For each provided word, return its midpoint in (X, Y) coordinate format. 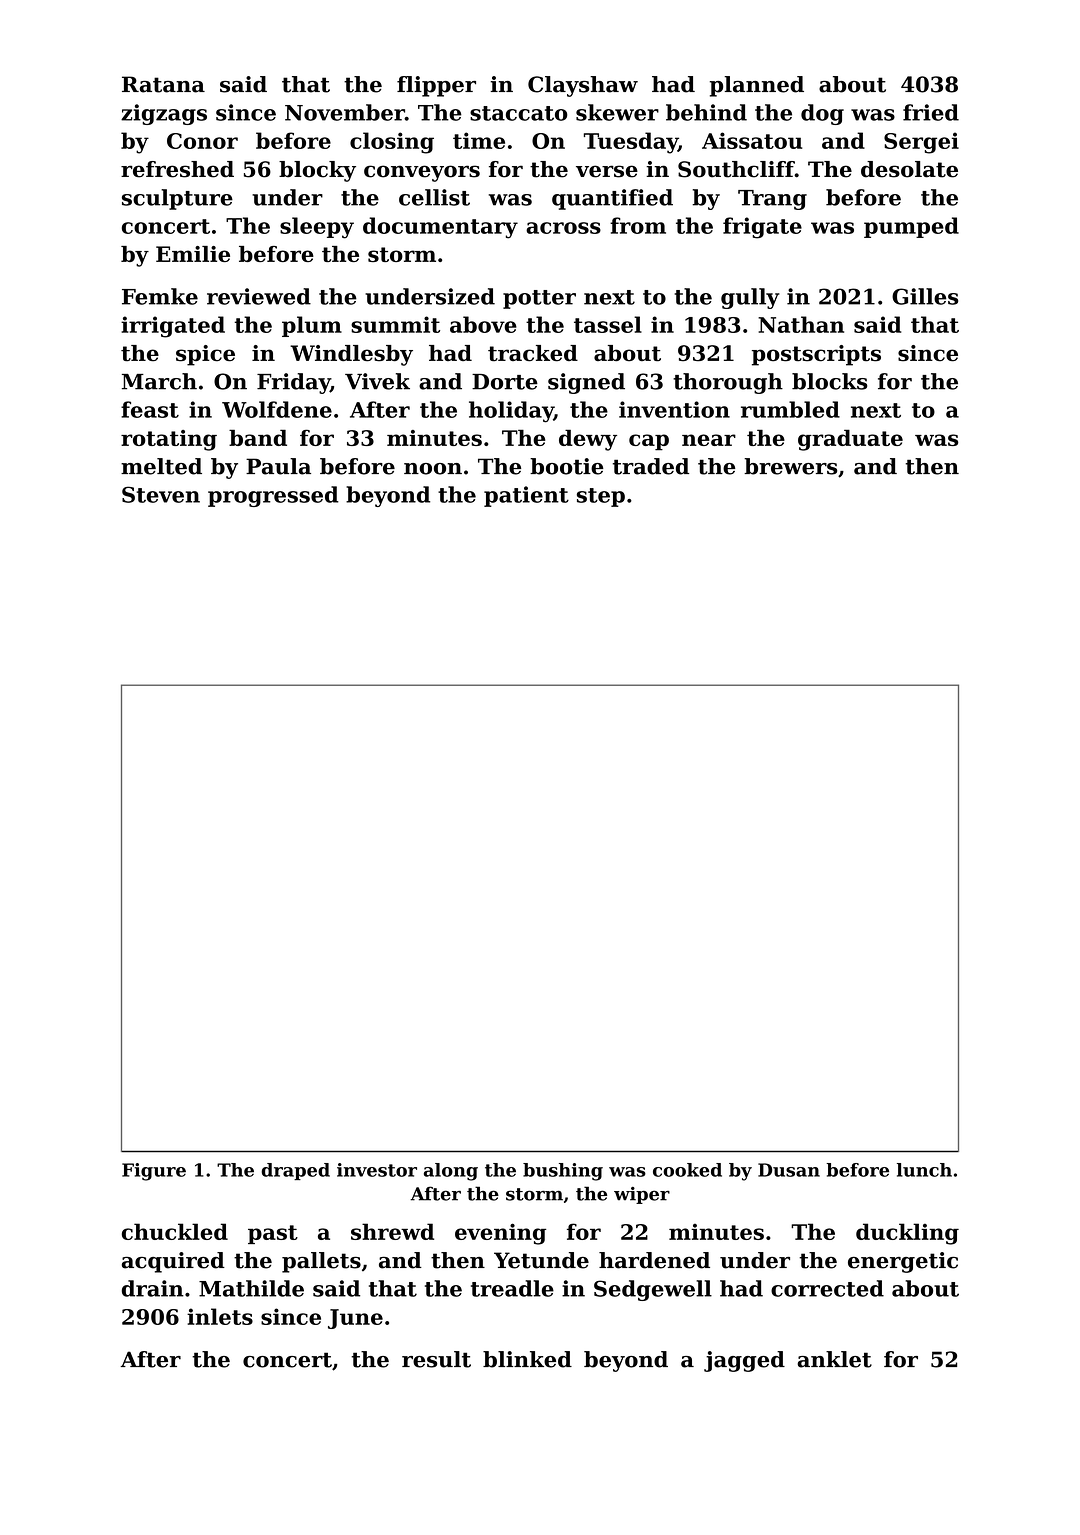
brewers (790, 466)
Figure (154, 1172)
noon (433, 469)
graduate (850, 440)
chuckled (175, 1231)
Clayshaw (583, 86)
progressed (273, 496)
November (345, 112)
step (601, 497)
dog (822, 114)
